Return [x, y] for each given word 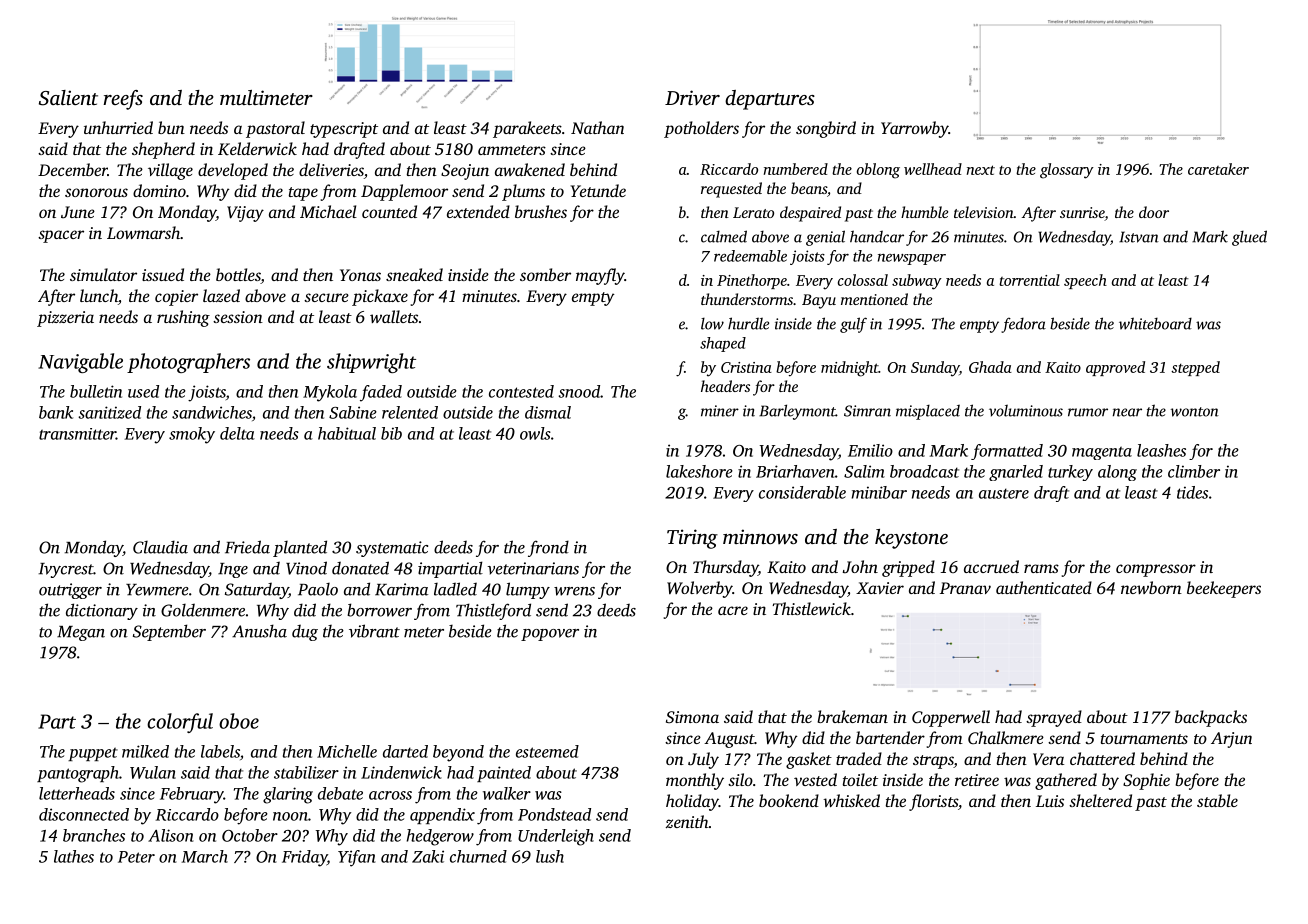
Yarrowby [914, 129]
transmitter [77, 434]
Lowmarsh [143, 232]
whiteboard [1155, 323]
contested [521, 391]
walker [507, 793]
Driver [692, 97]
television [984, 212]
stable [1217, 800]
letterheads [77, 793]
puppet [93, 754]
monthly [695, 781]
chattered [1102, 758]
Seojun [465, 172]
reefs [123, 100]
